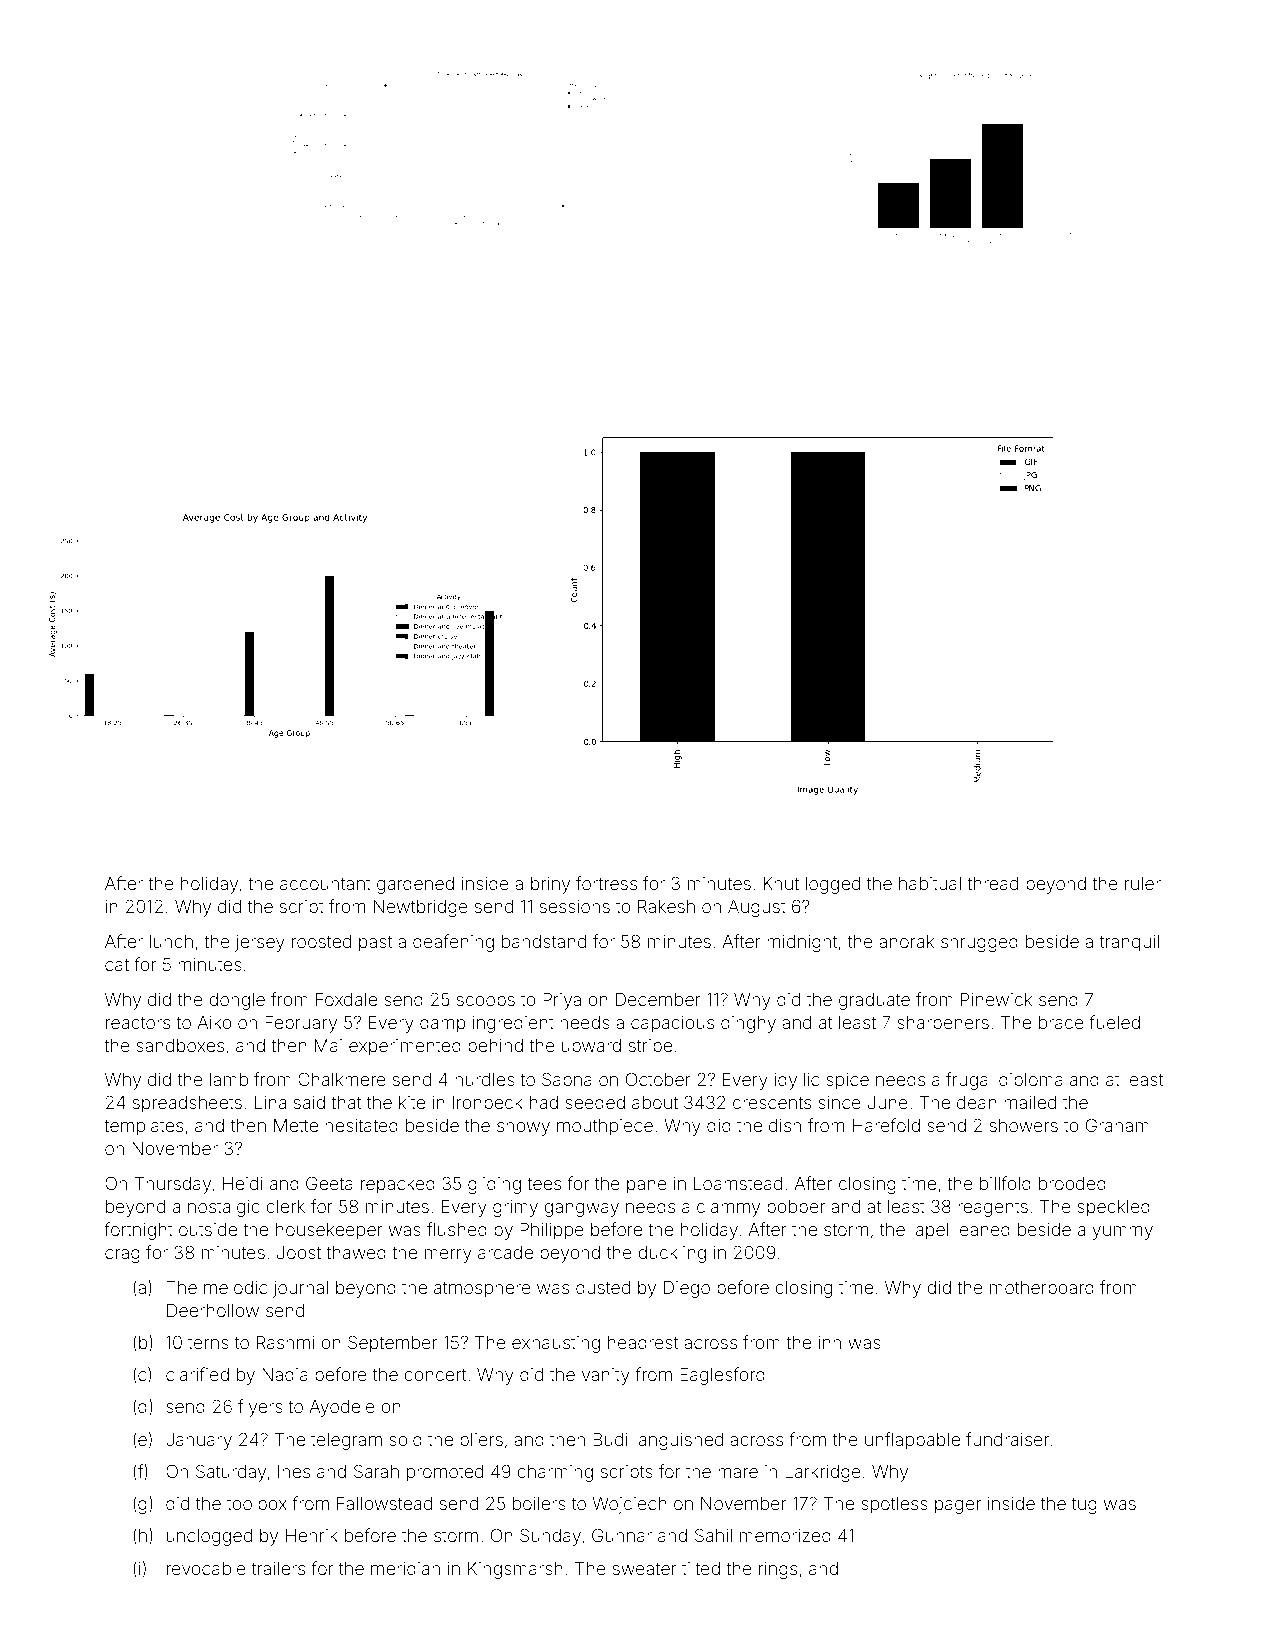  What do you see at coordinates (679, 1441) in the image?
I see `languished` at bounding box center [679, 1441].
